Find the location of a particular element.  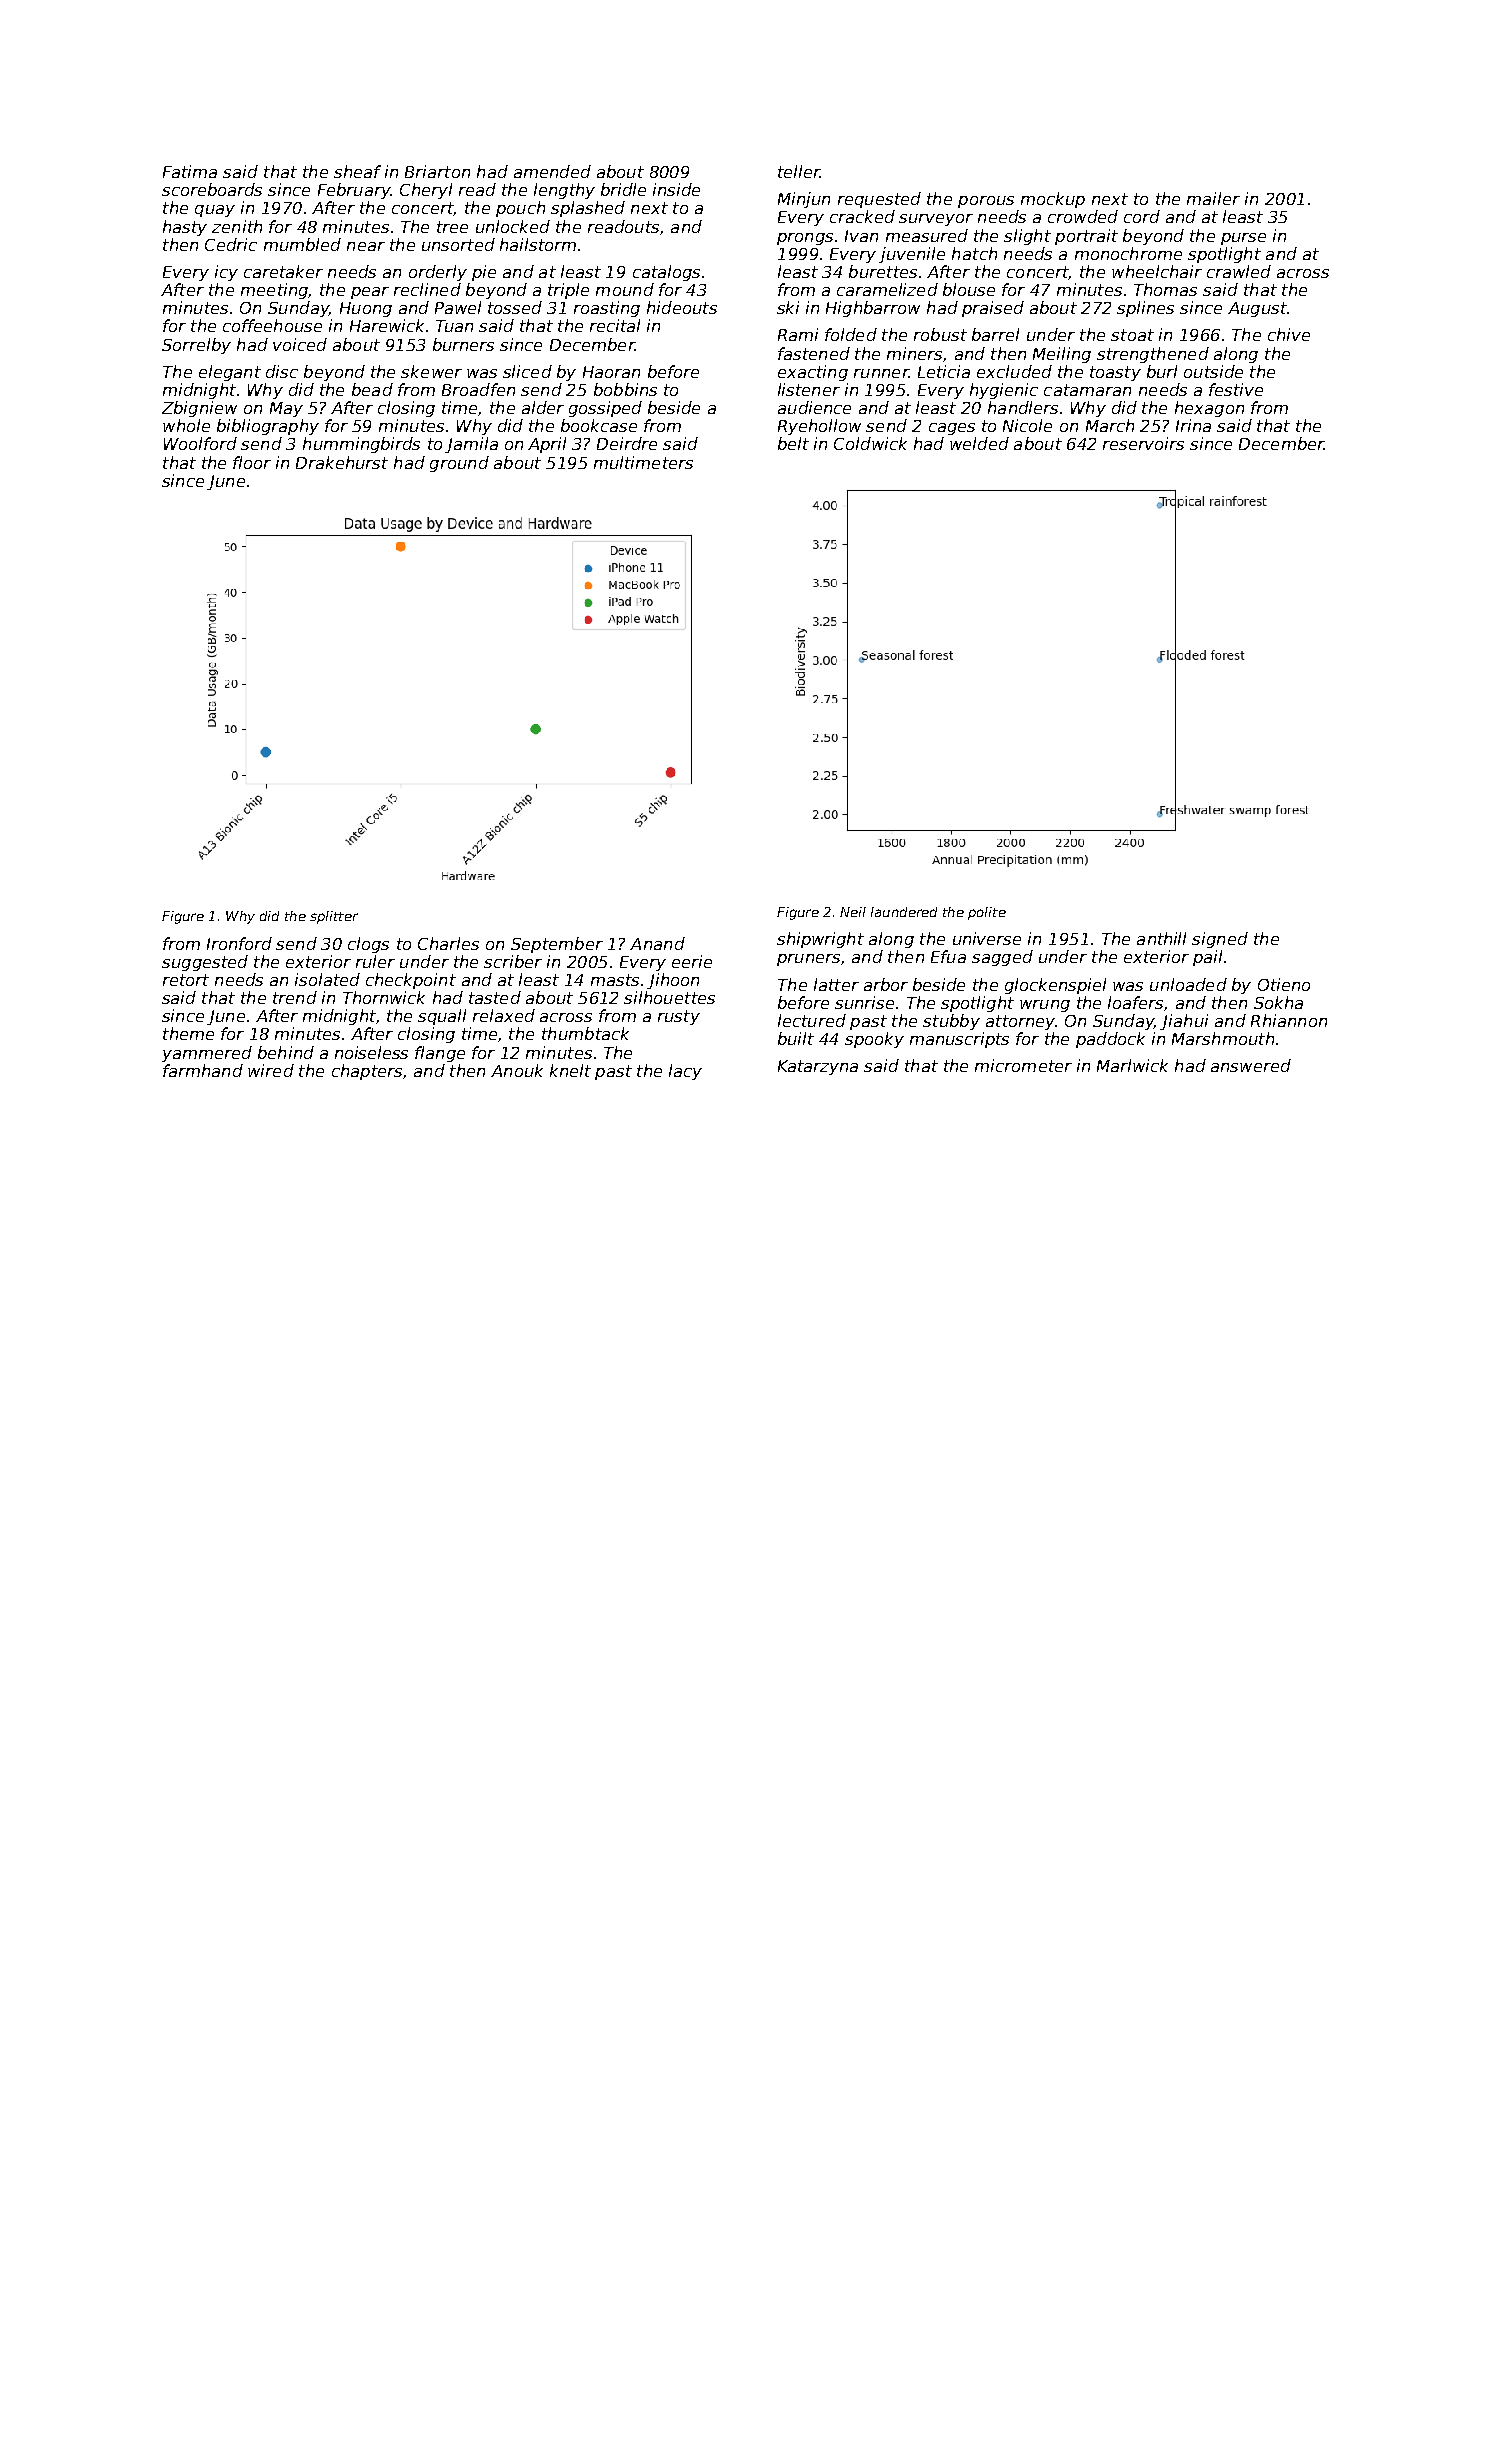

Woolford is located at coordinates (200, 443).
